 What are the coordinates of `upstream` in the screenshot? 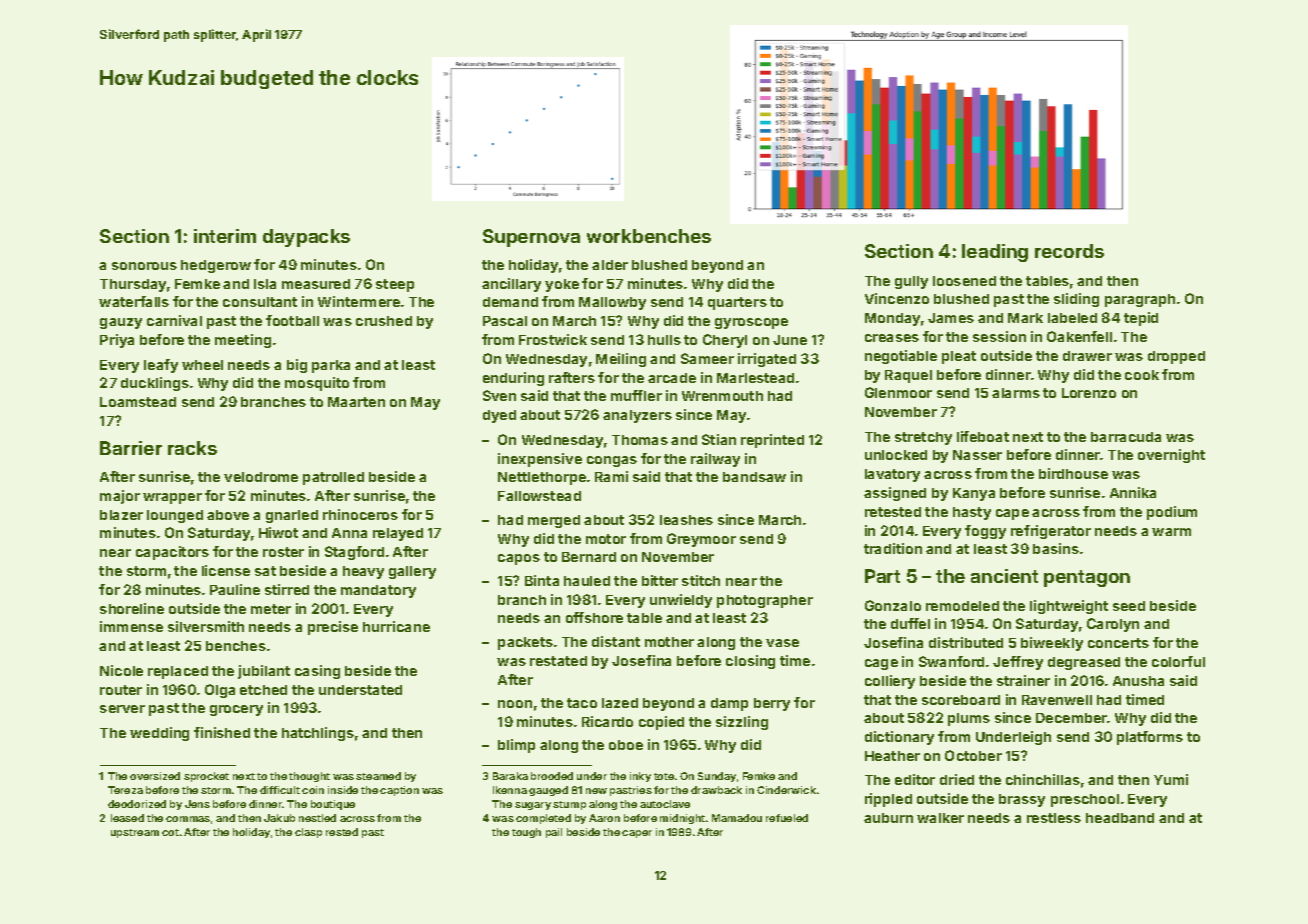 It's located at (135, 833).
